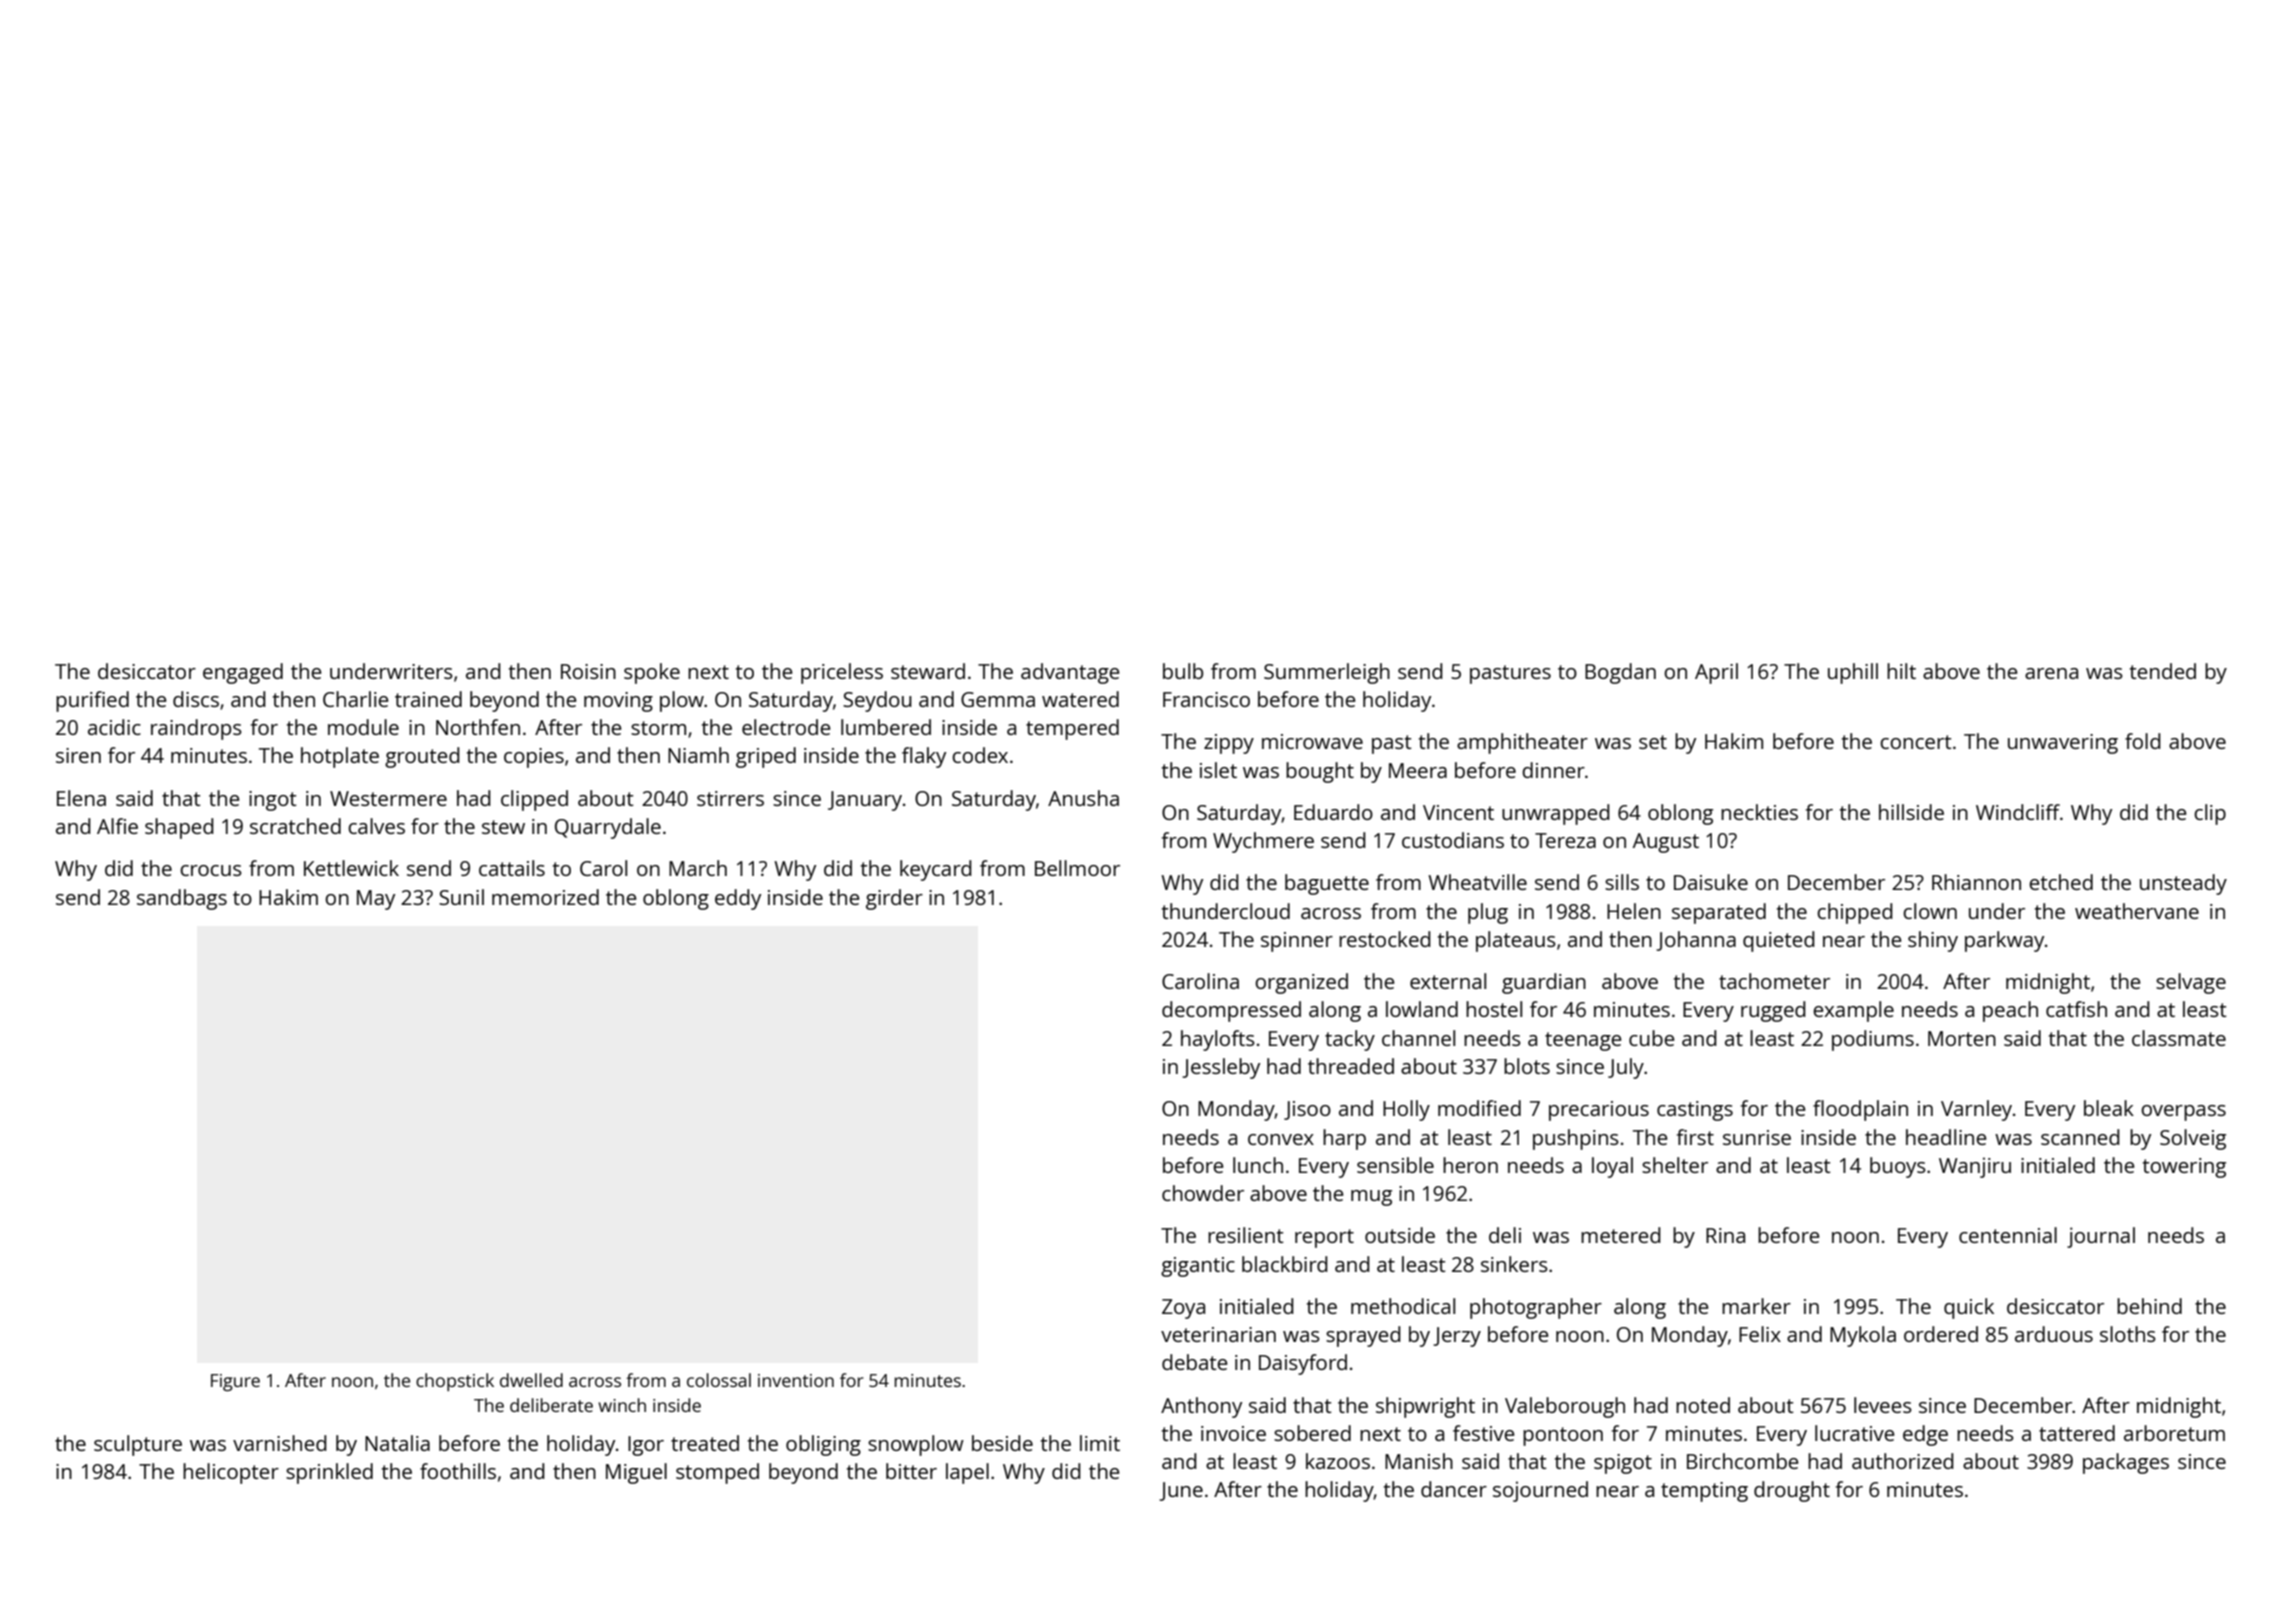  I want to click on Roisin, so click(588, 671).
